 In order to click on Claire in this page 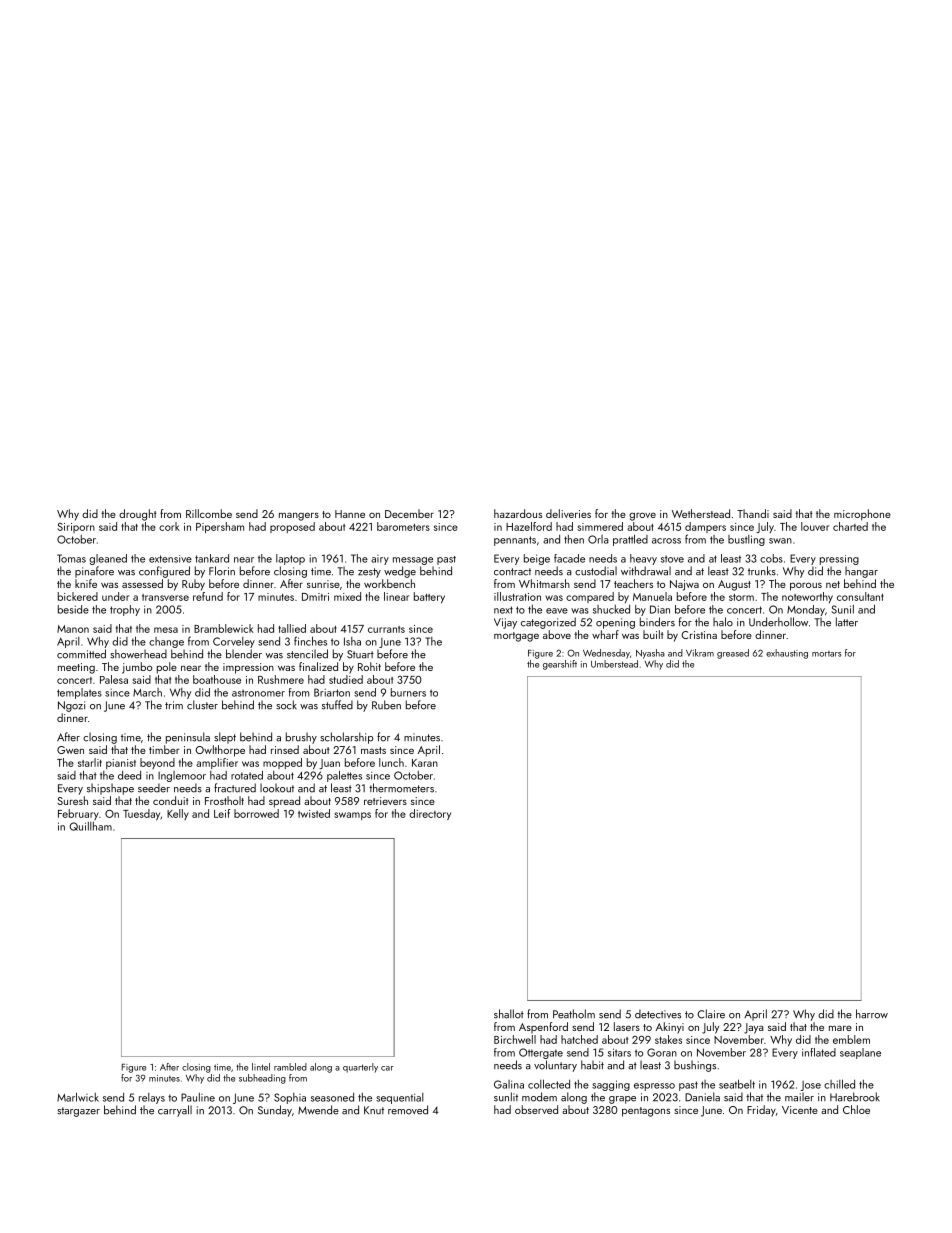, I will do `click(711, 1014)`.
